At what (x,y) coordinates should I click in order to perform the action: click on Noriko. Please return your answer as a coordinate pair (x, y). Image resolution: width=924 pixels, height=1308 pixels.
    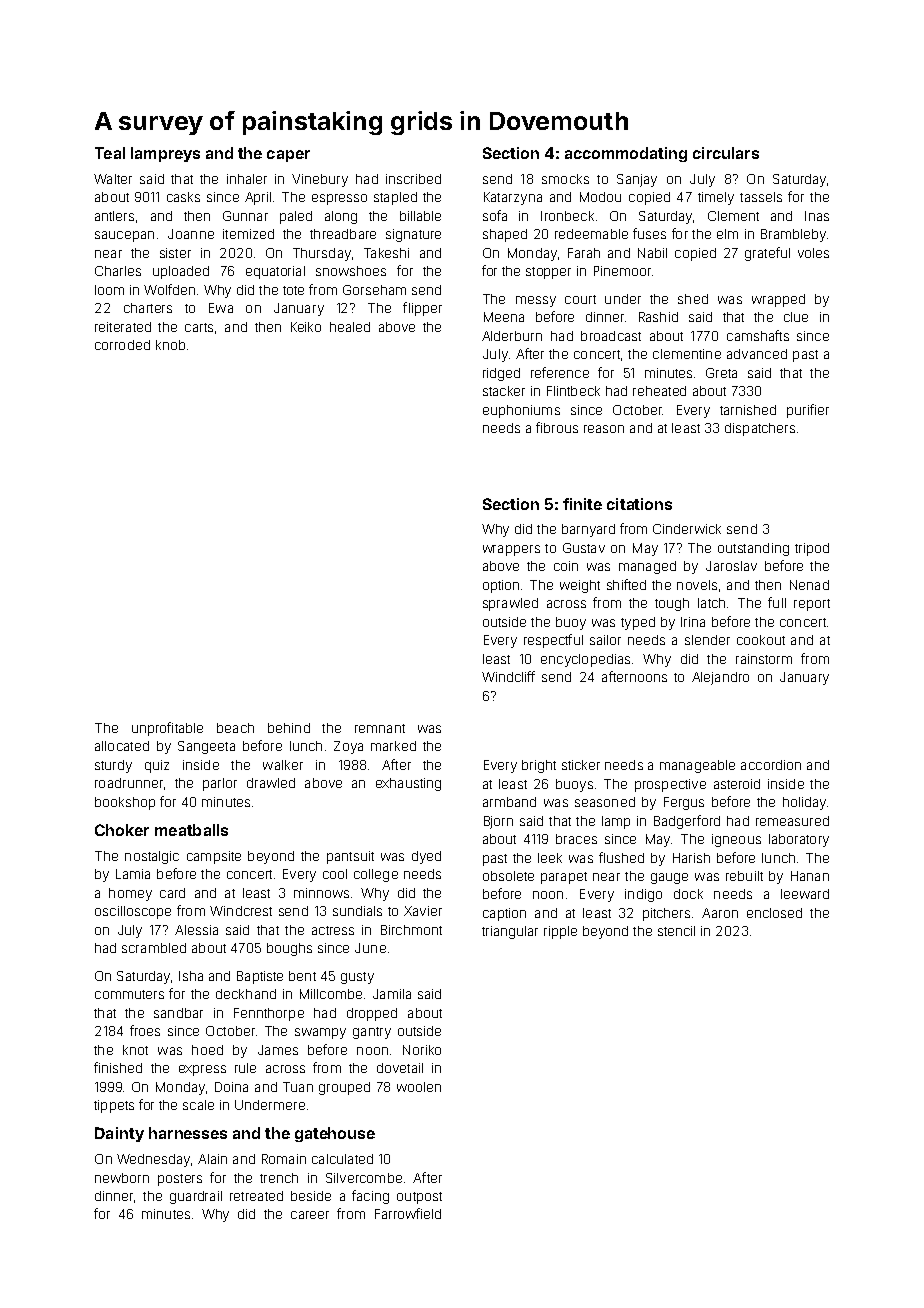
    Looking at the image, I should click on (422, 1050).
